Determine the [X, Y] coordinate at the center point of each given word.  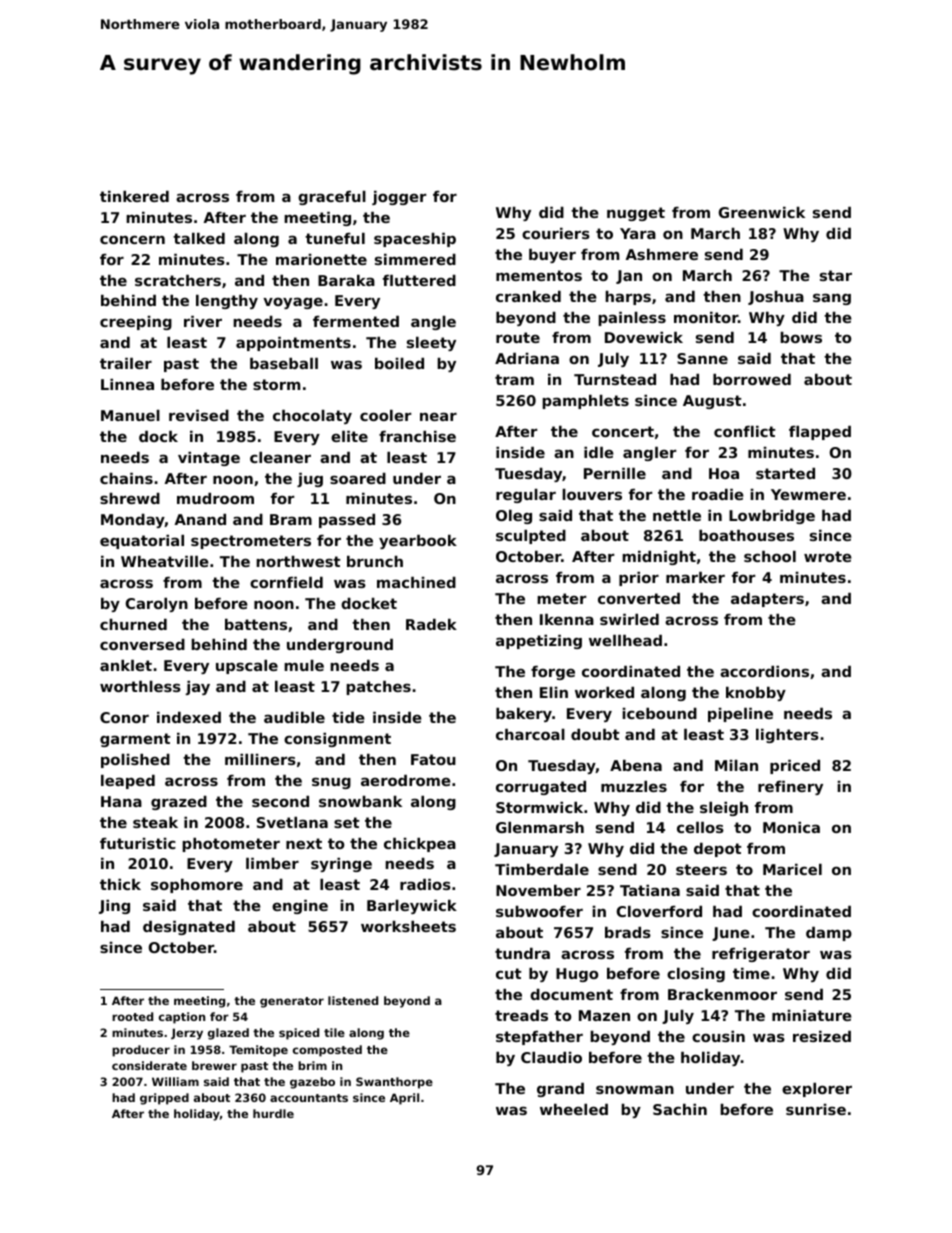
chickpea [420, 845]
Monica [791, 827]
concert [623, 431]
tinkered [134, 196]
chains [126, 478]
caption [182, 1018]
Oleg [514, 517]
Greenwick [762, 212]
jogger [399, 198]
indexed [189, 717]
